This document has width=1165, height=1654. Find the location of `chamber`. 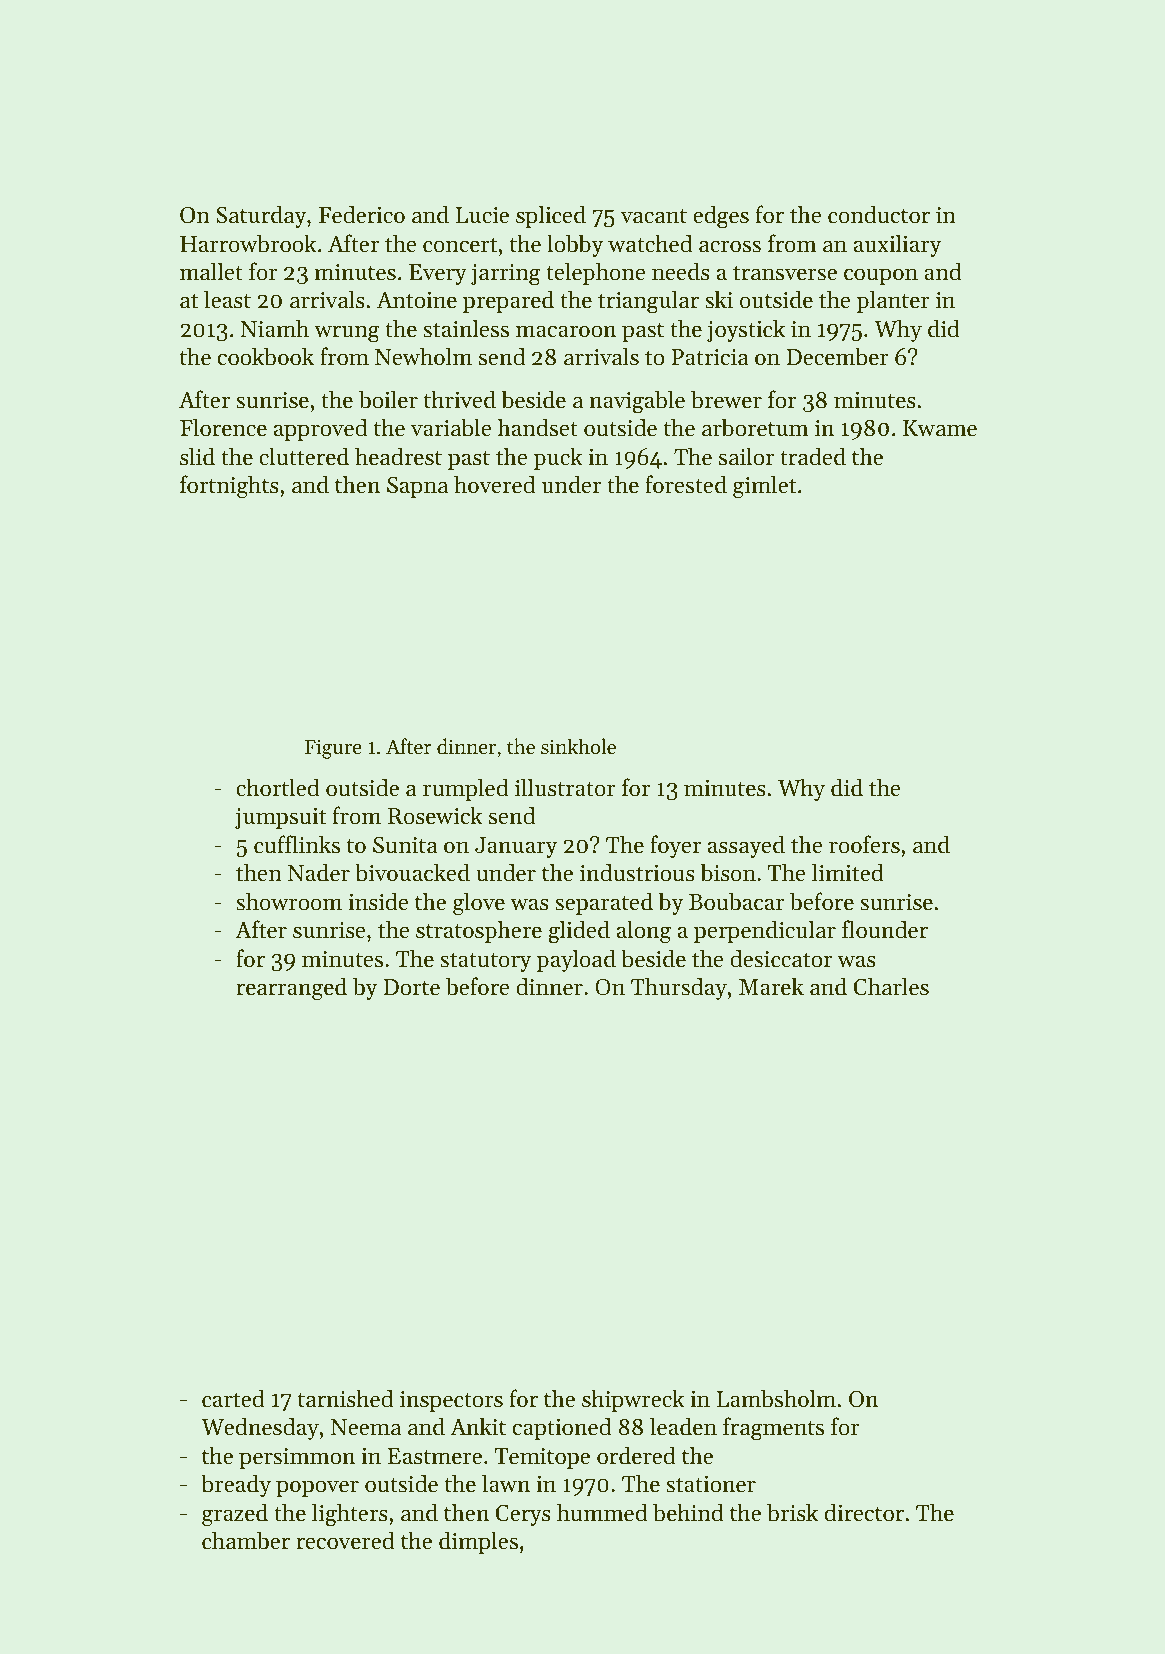

chamber is located at coordinates (246, 1540).
